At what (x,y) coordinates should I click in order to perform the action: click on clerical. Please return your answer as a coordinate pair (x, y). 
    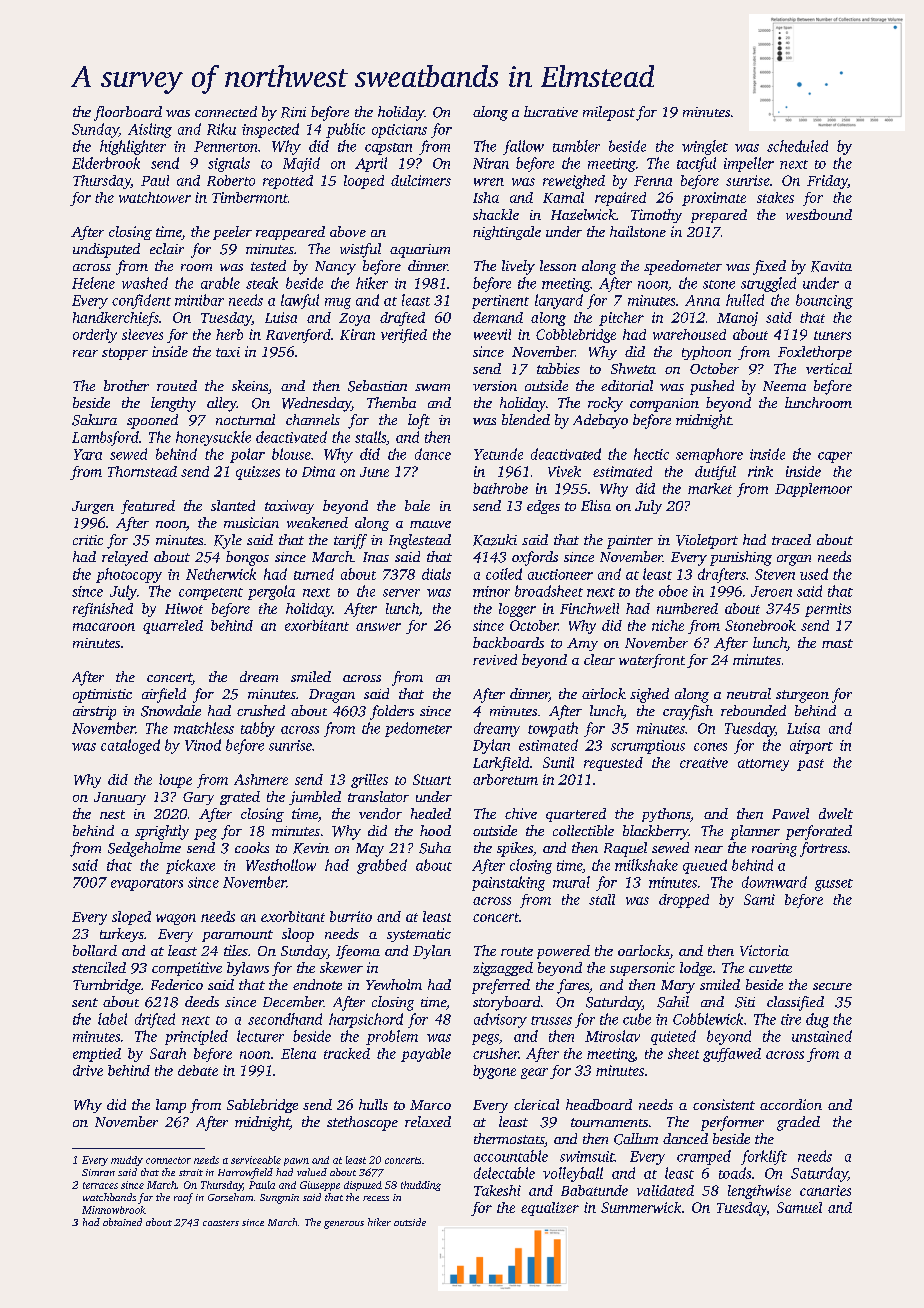
    Looking at the image, I should click on (536, 1104).
